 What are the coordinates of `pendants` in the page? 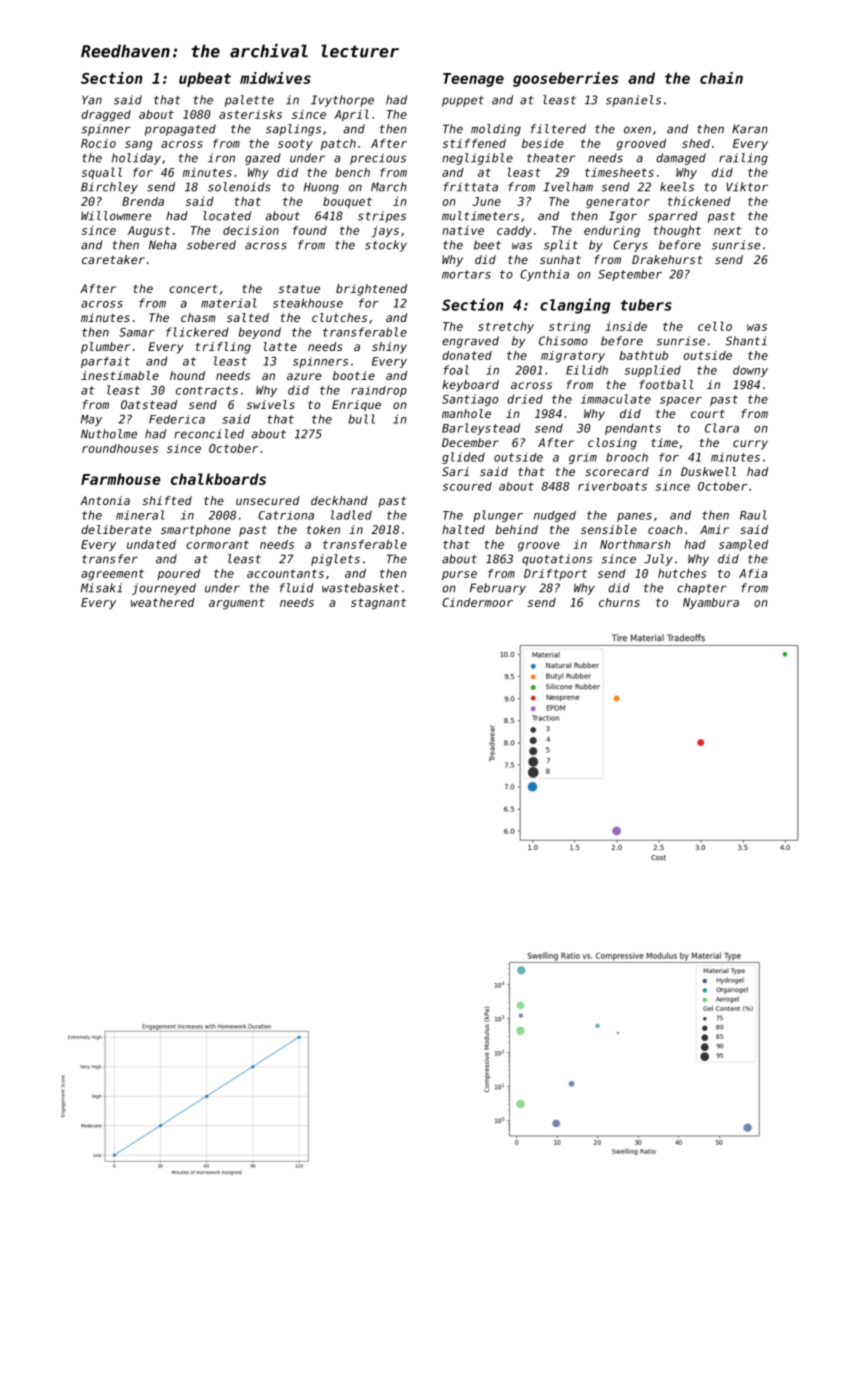 It's located at (633, 429).
